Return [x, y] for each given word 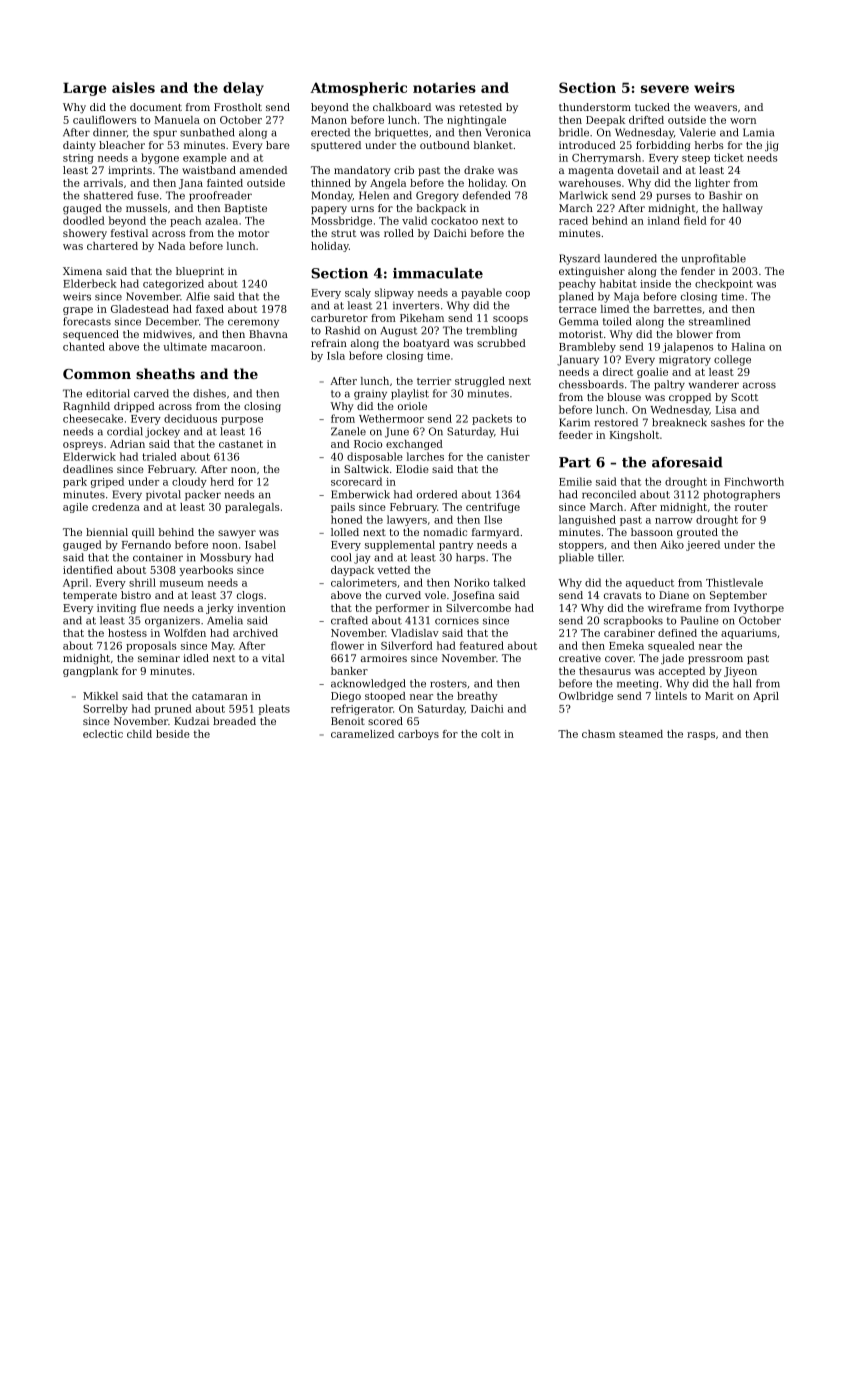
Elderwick [89, 456]
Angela [388, 184]
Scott [744, 397]
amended [263, 170]
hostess [127, 633]
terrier [434, 381]
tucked [652, 107]
